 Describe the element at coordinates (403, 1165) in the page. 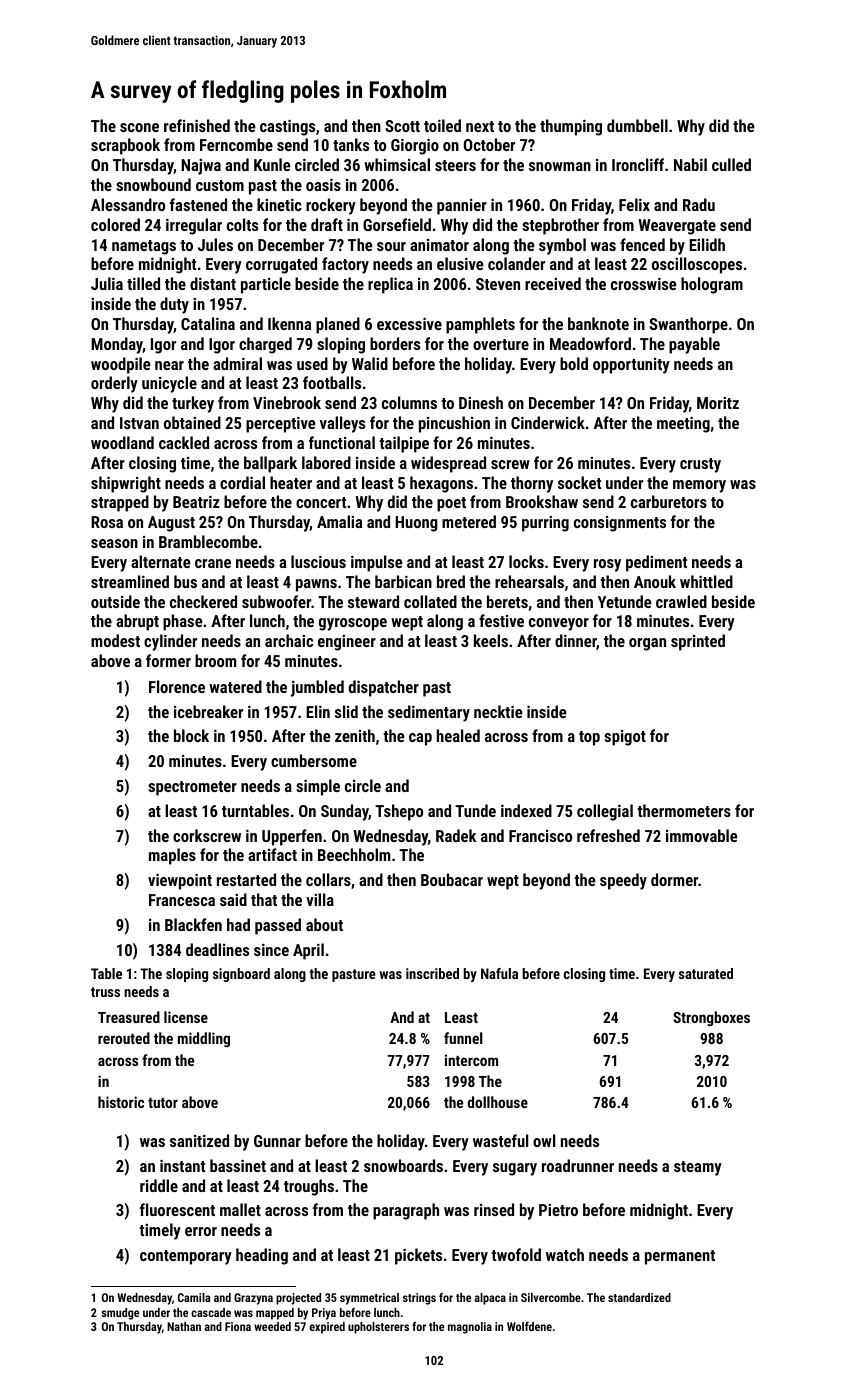

I see `snowboards` at that location.
